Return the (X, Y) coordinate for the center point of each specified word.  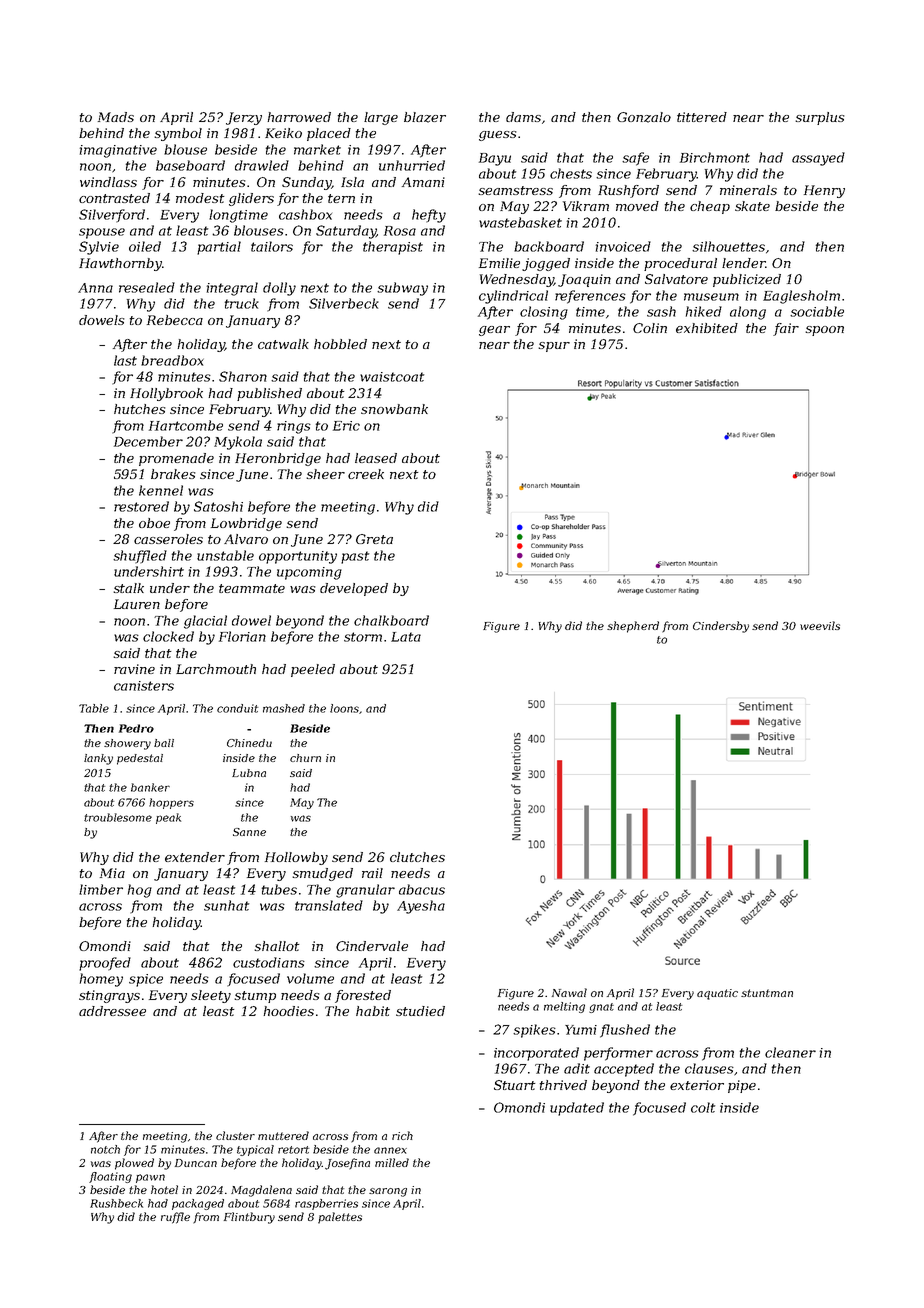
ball (164, 743)
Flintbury (249, 1218)
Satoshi (218, 506)
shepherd (633, 627)
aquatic (717, 994)
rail (372, 873)
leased (376, 458)
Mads (116, 117)
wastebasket (520, 222)
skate (752, 206)
